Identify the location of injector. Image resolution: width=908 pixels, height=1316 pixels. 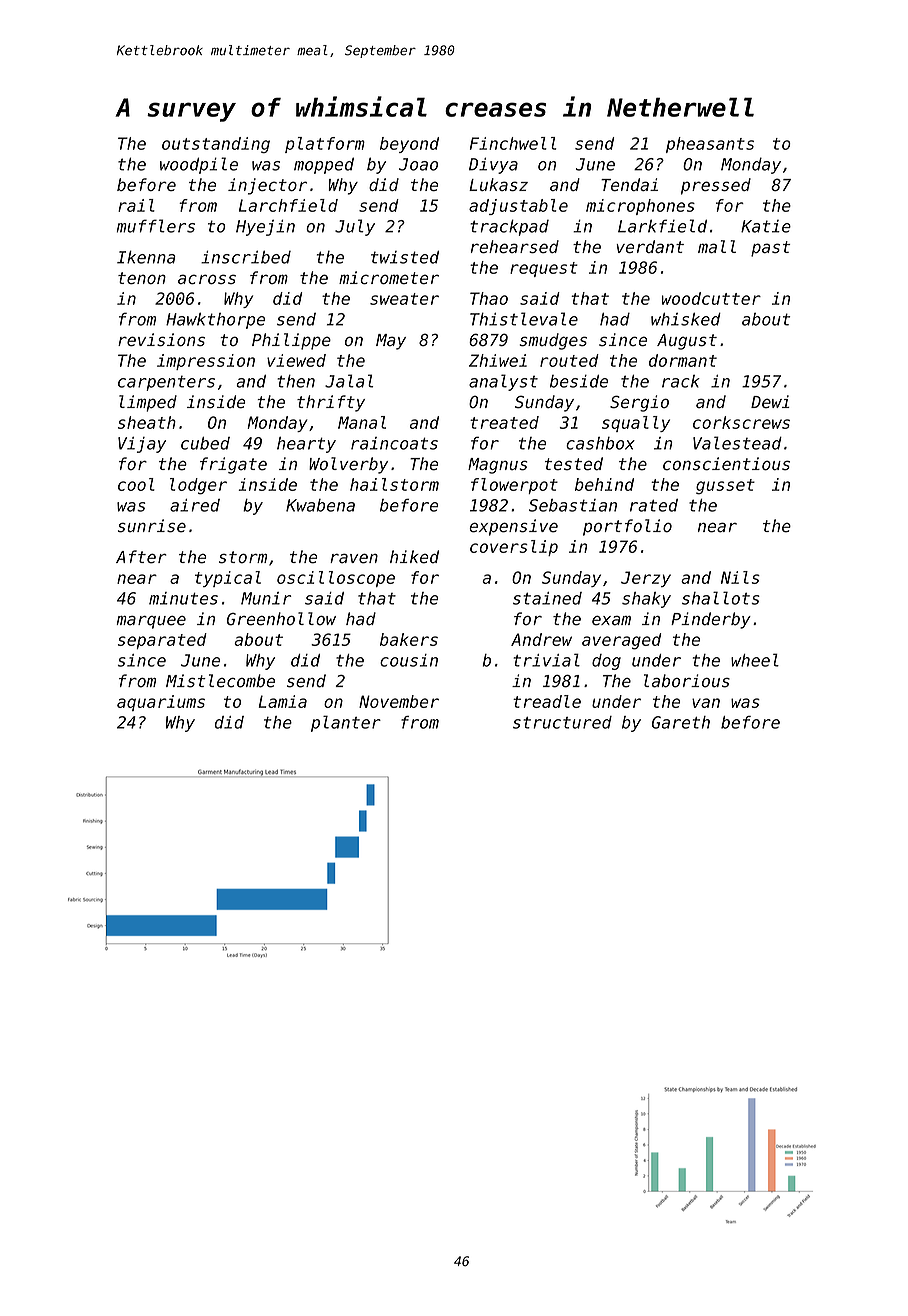
(267, 186).
